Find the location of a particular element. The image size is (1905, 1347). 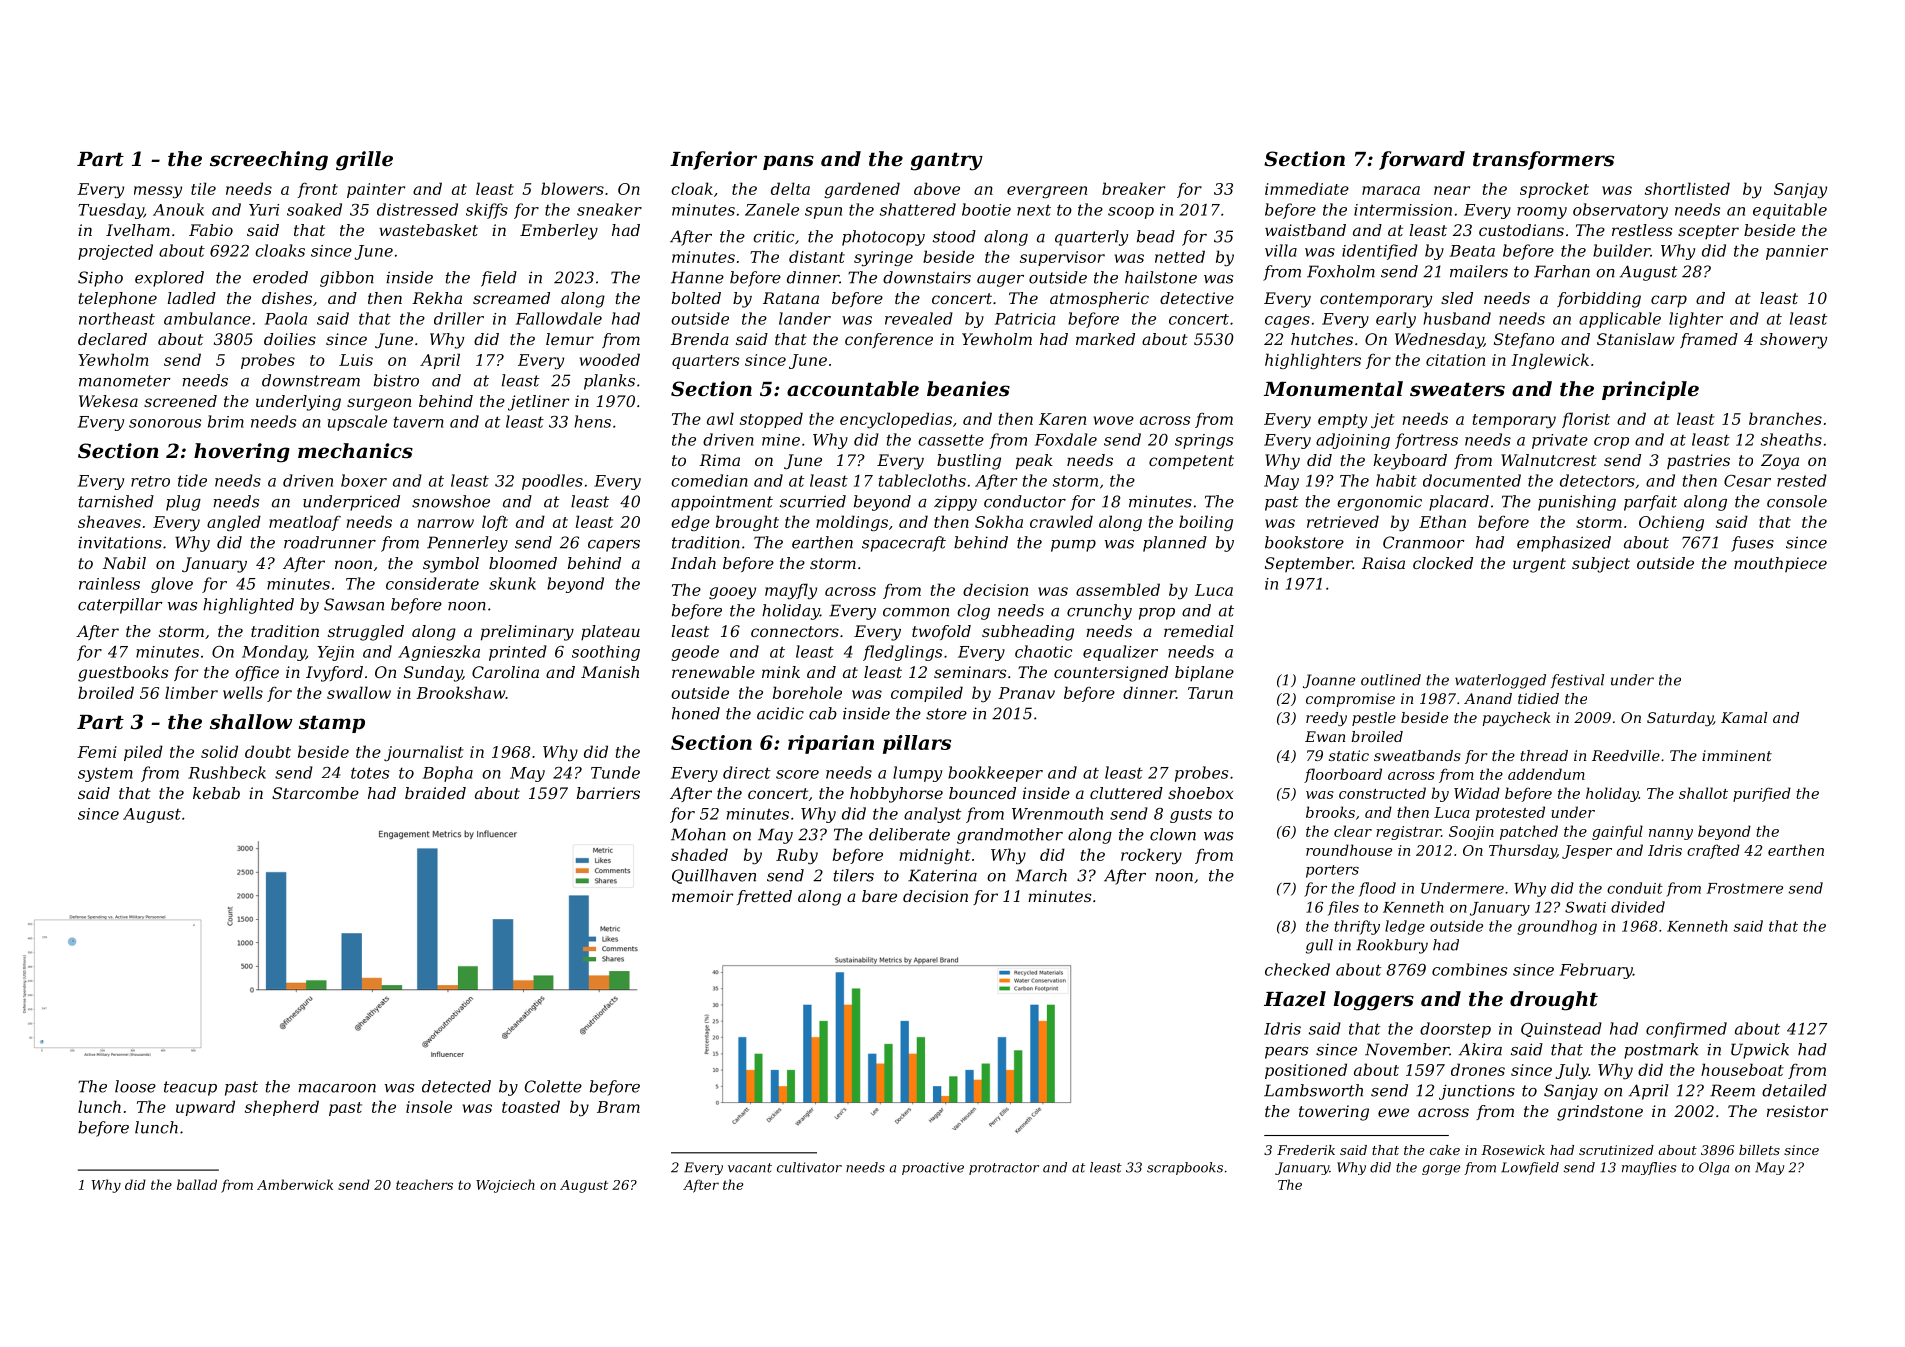

Carolina is located at coordinates (505, 672).
